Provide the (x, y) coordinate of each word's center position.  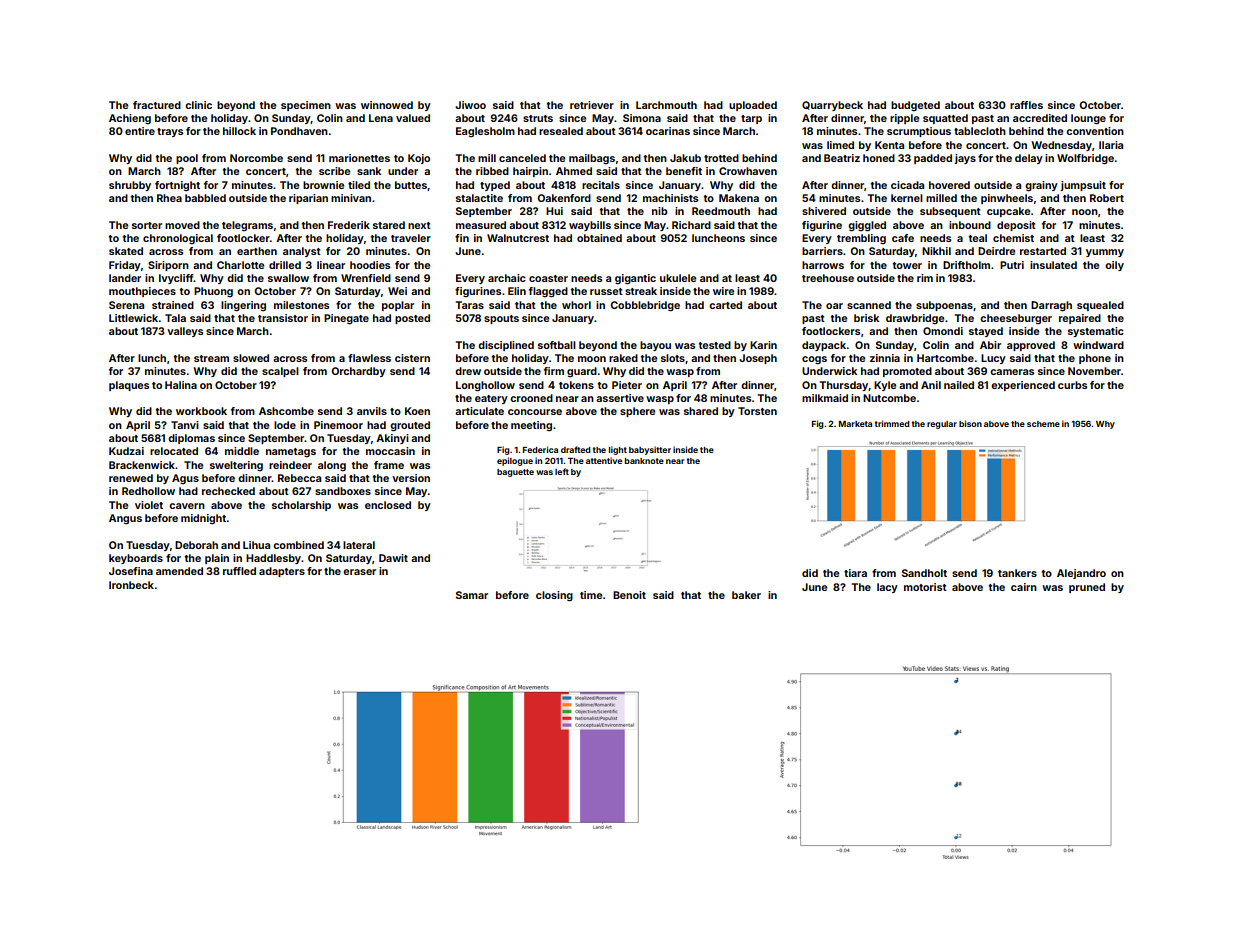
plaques (129, 386)
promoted (907, 372)
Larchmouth (666, 105)
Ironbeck (131, 585)
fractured (157, 105)
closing (554, 596)
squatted (945, 119)
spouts (501, 319)
